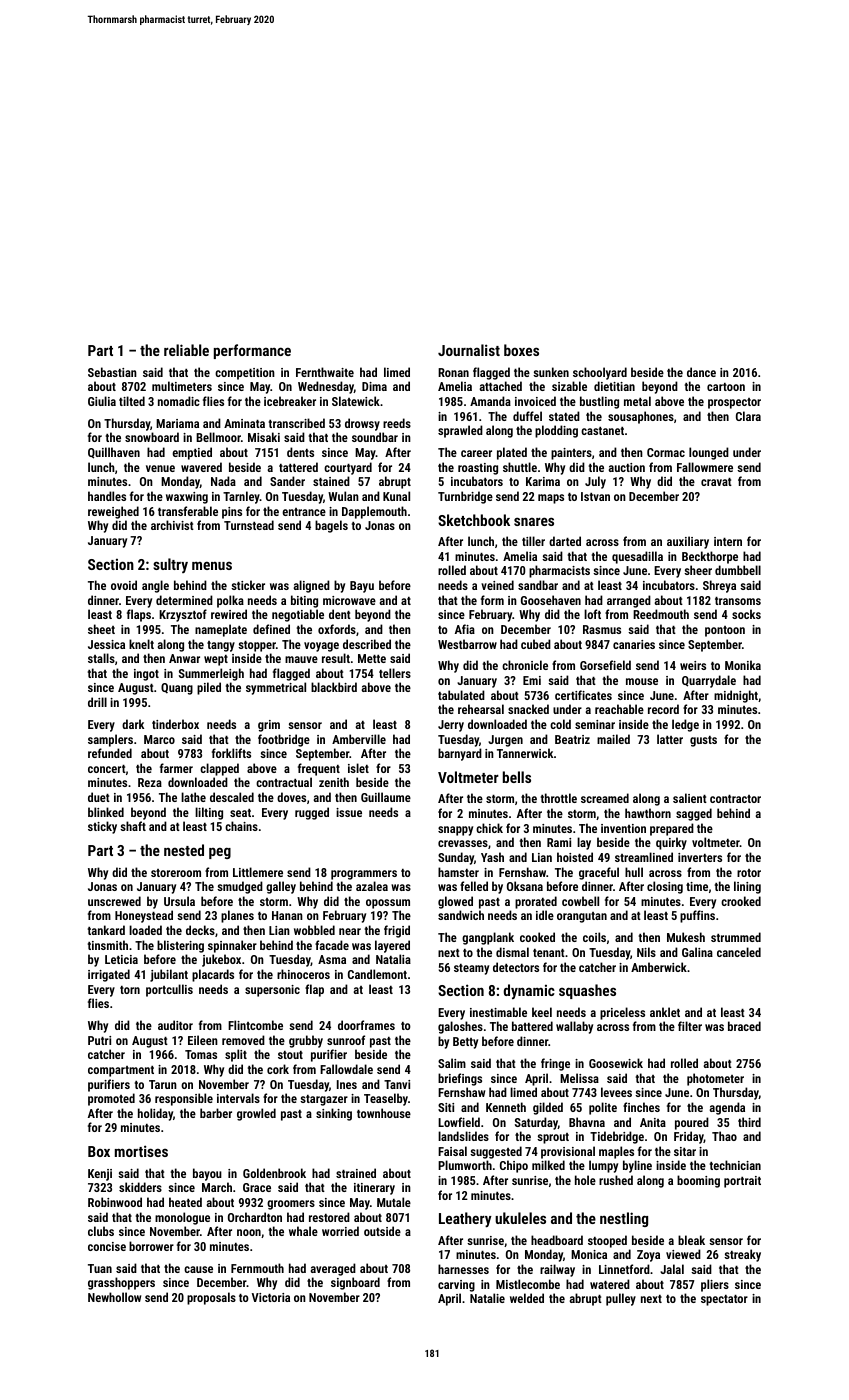 This image has width=849, height=1400. Describe the element at coordinates (724, 1300) in the image. I see `spectator` at that location.
